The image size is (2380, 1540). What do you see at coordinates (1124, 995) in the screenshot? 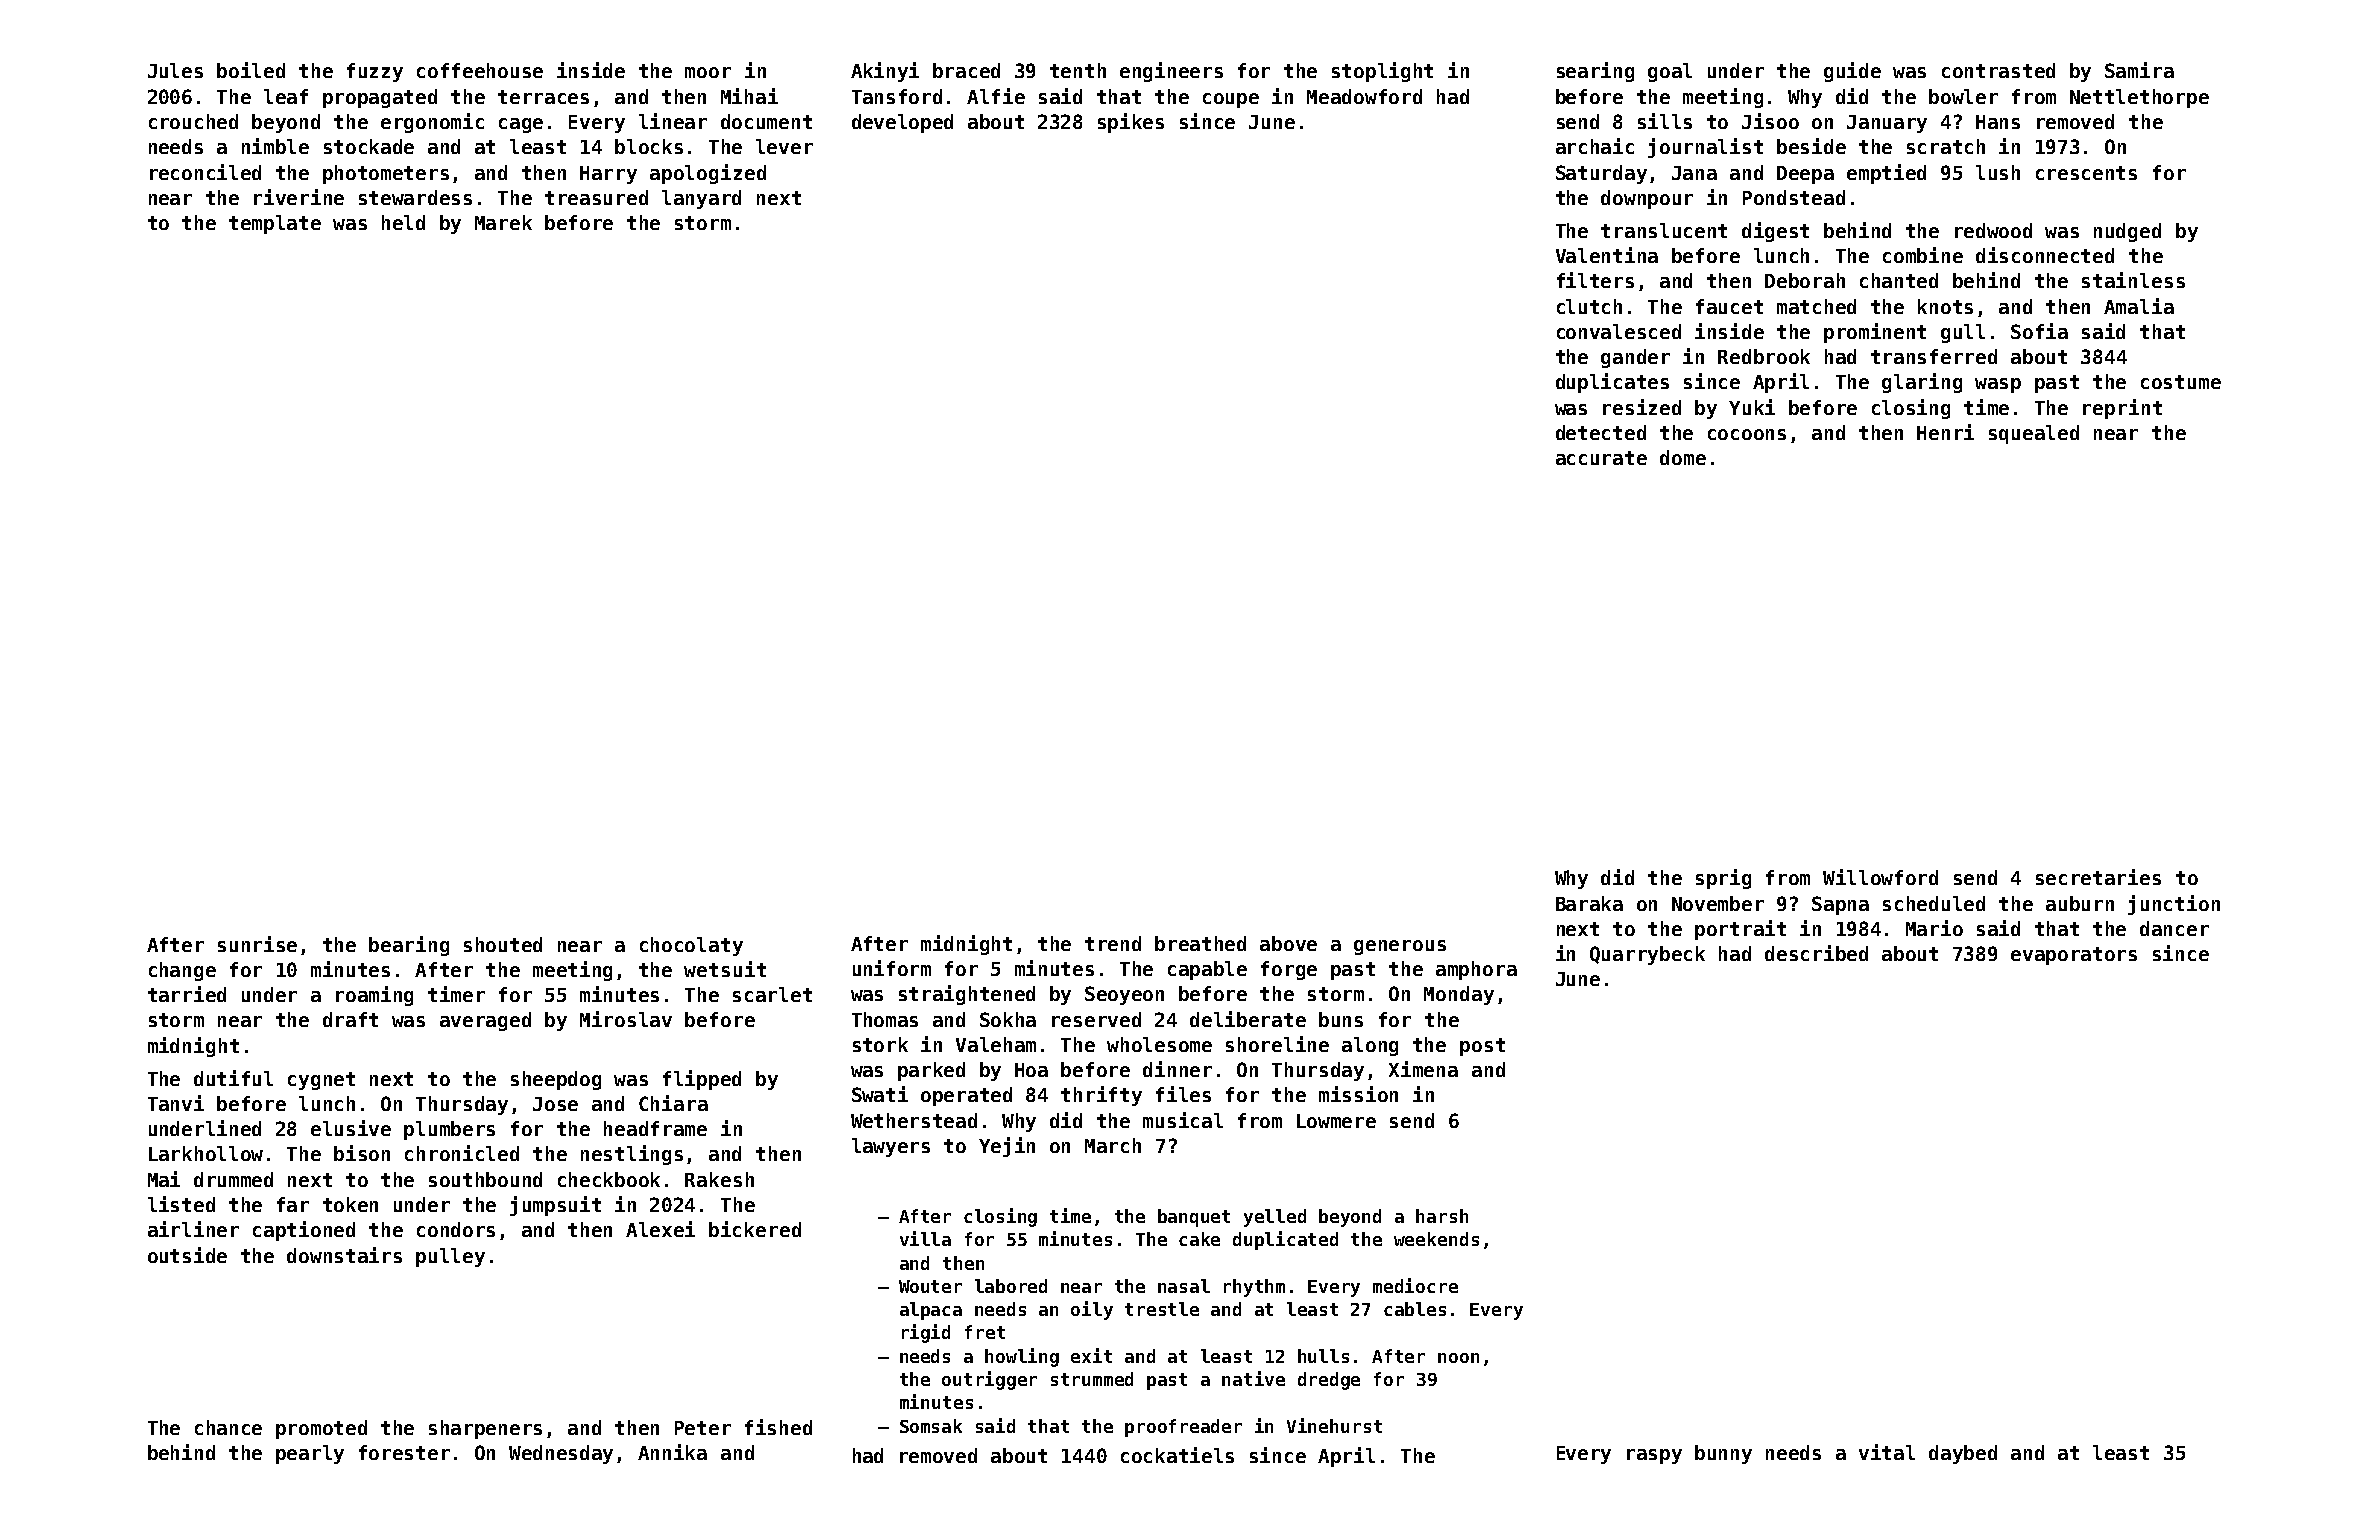
I see `Seoyeon` at bounding box center [1124, 995].
